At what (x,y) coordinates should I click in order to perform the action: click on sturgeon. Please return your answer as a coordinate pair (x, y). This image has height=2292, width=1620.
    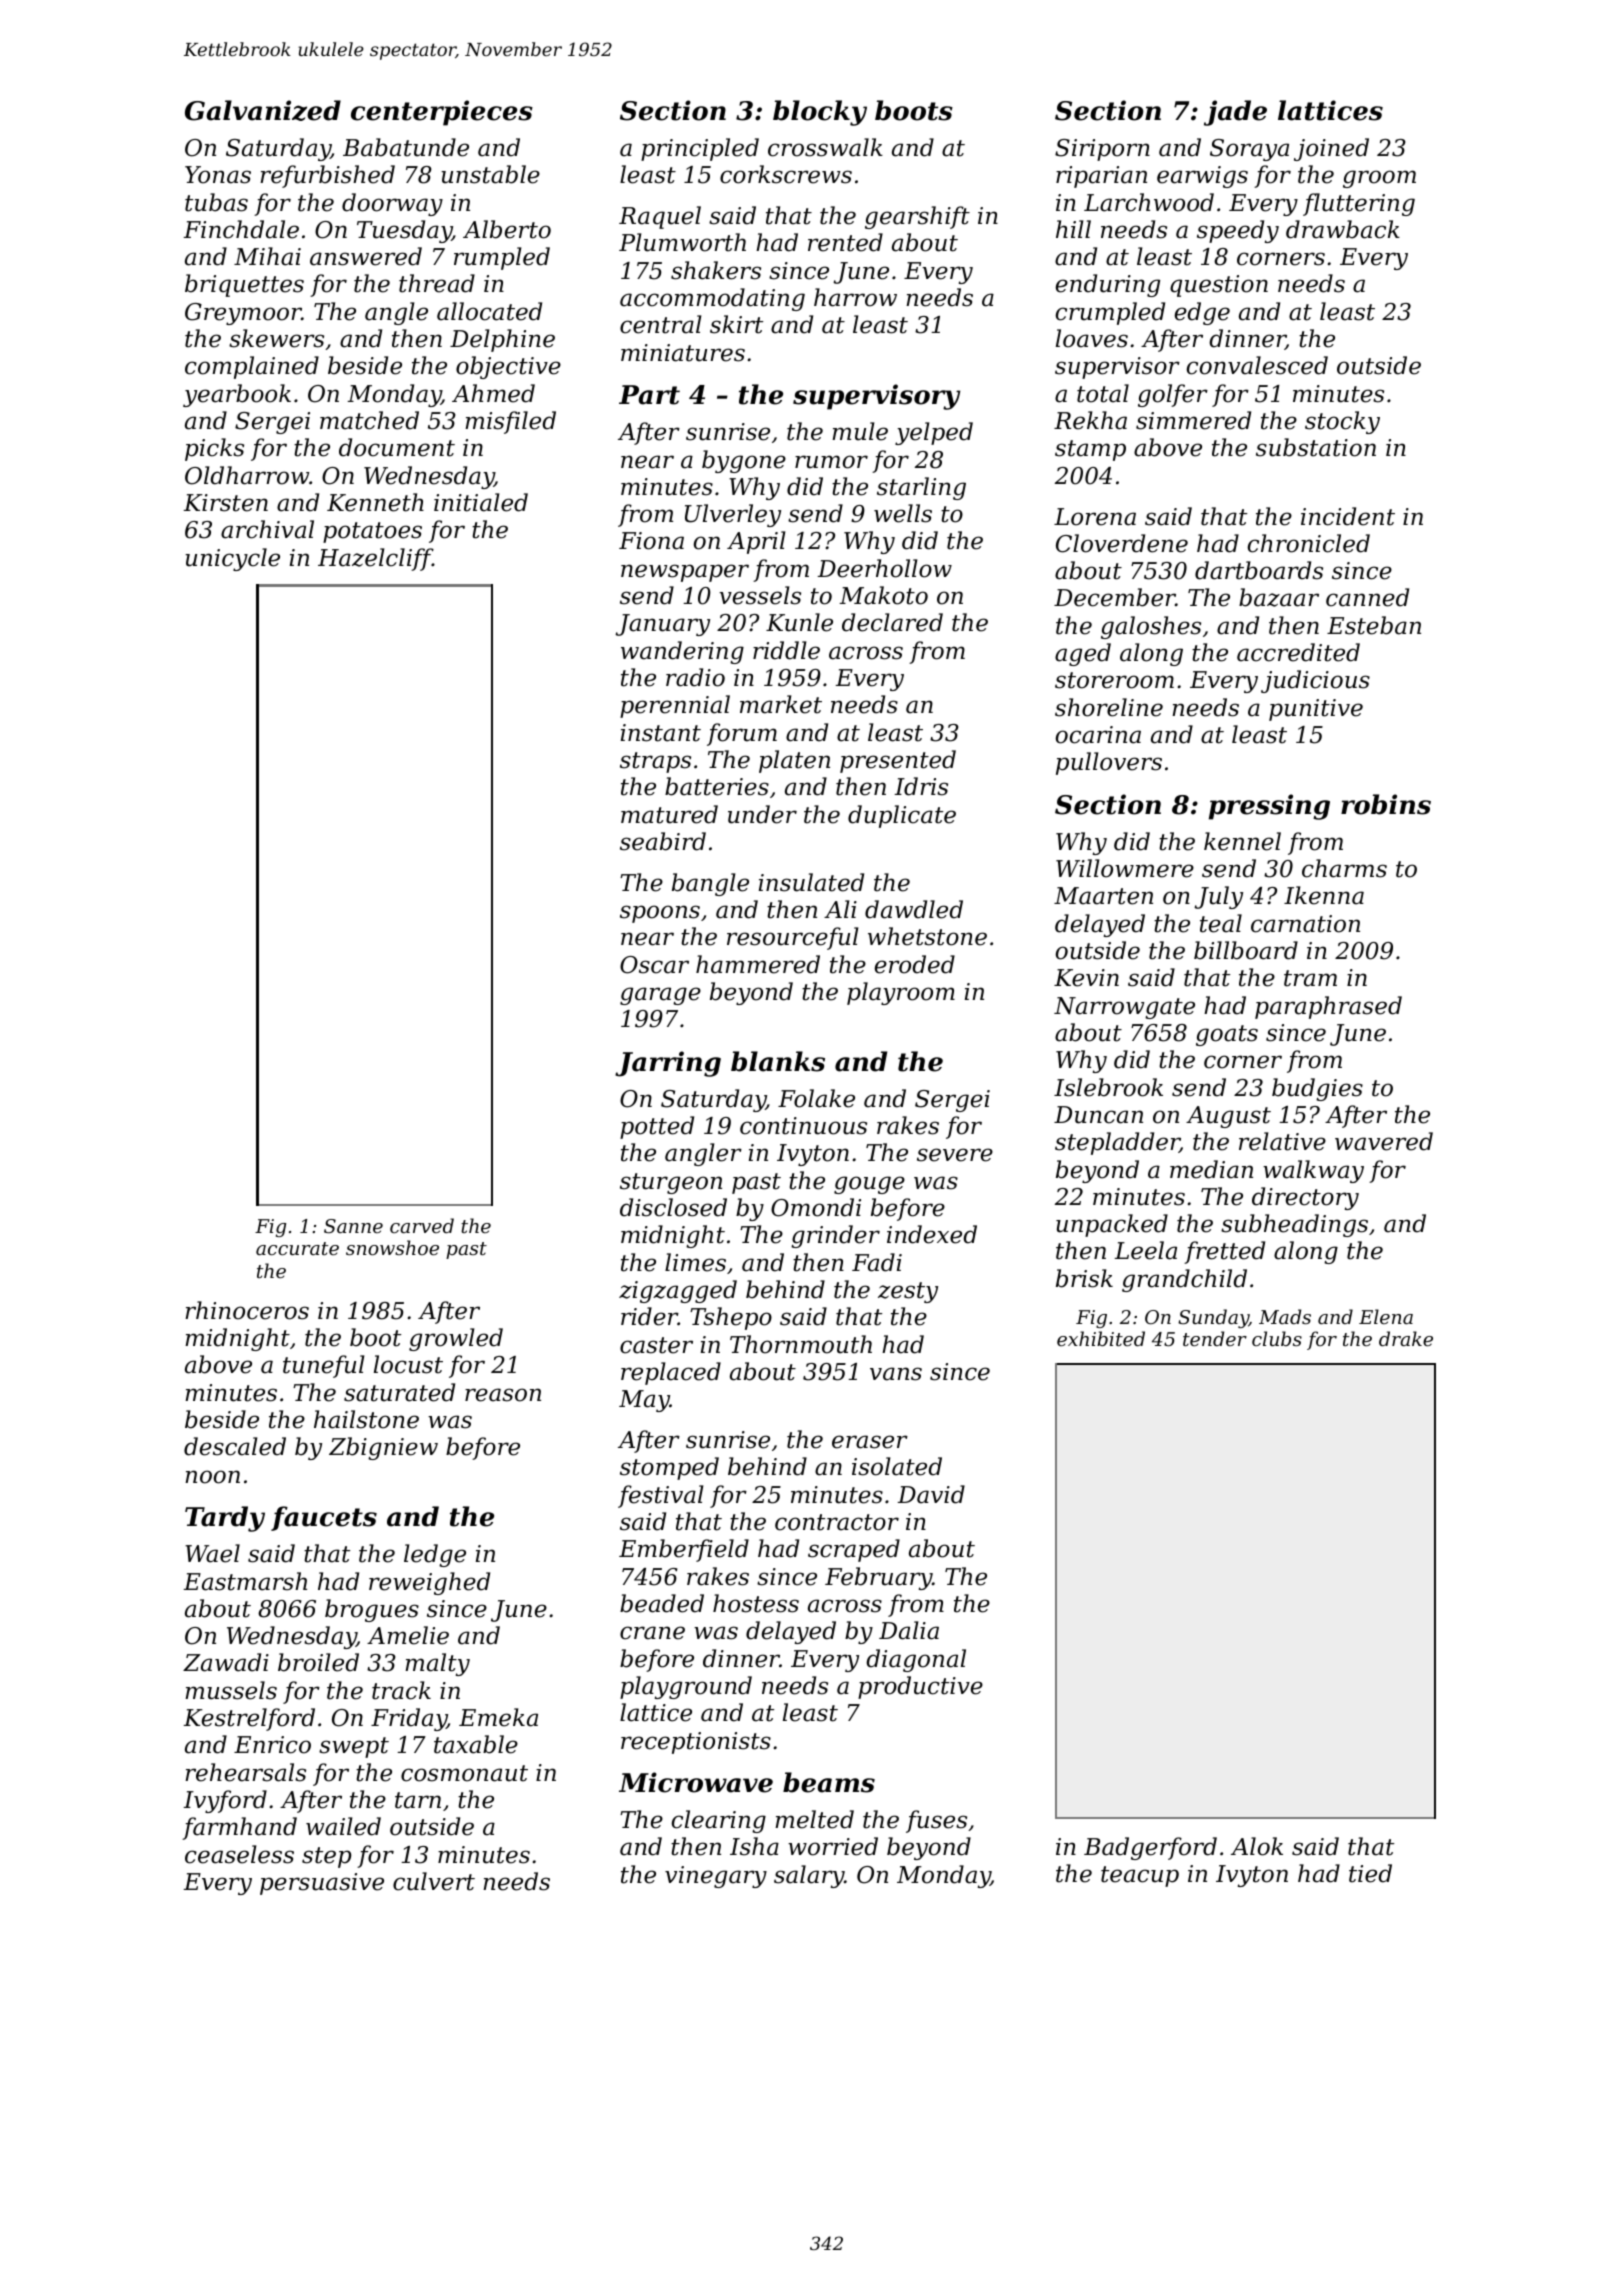
    Looking at the image, I should click on (671, 1183).
